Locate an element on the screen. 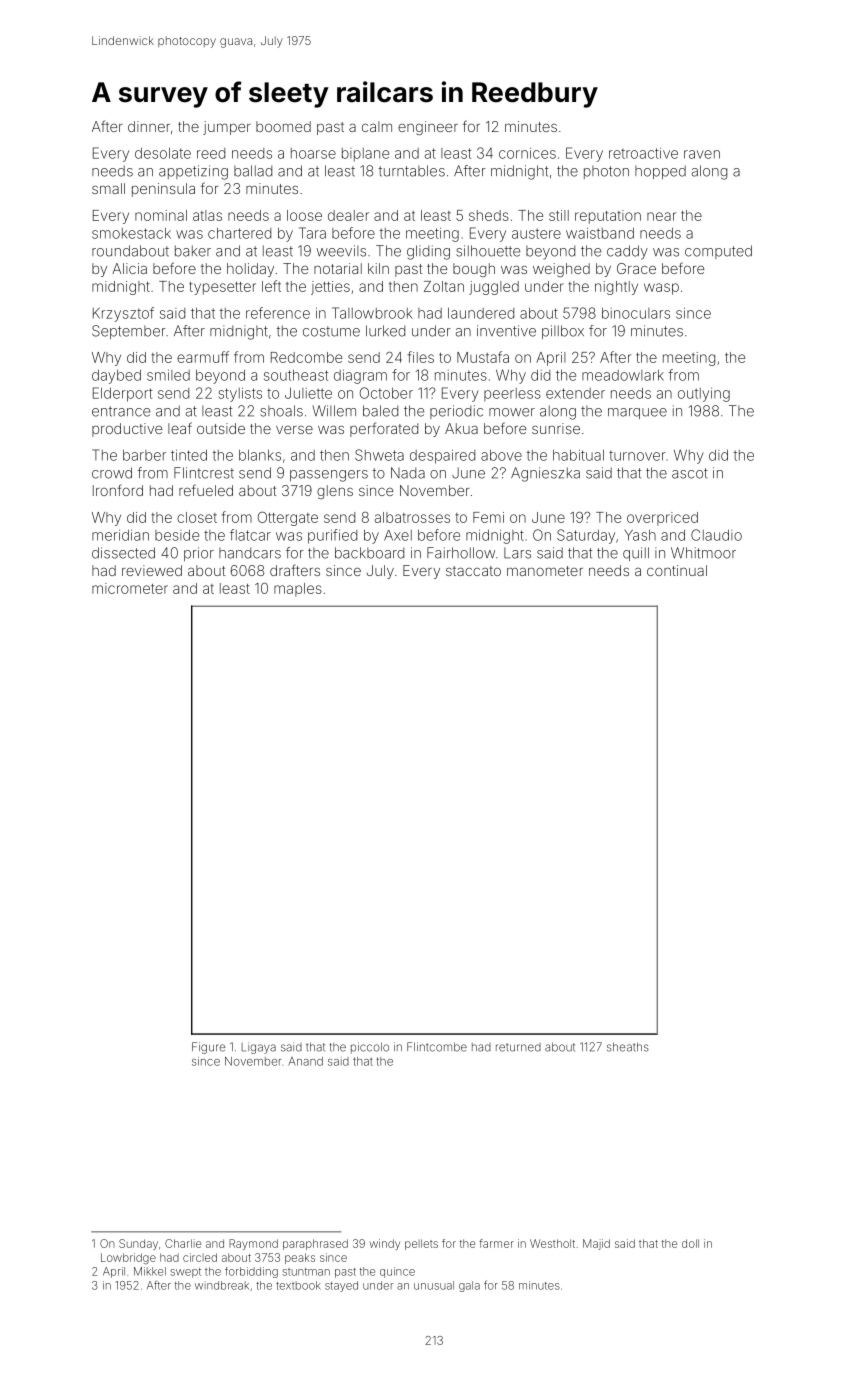 This screenshot has height=1400, width=849. piccolo is located at coordinates (370, 1048).
